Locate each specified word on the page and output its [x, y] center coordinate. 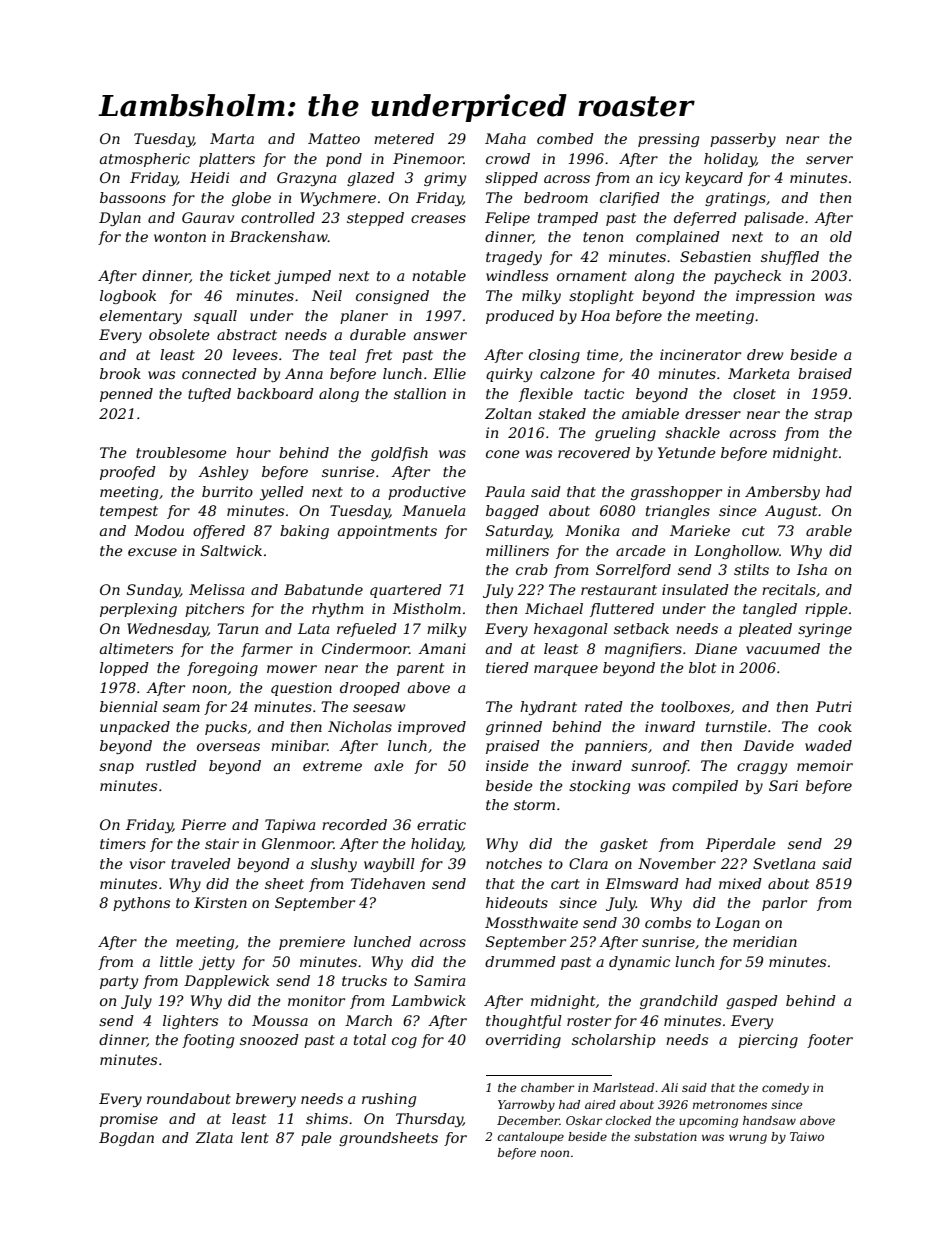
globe [251, 199]
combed [565, 138]
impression [775, 297]
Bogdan [126, 1139]
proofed [128, 473]
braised [825, 373]
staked [562, 413]
